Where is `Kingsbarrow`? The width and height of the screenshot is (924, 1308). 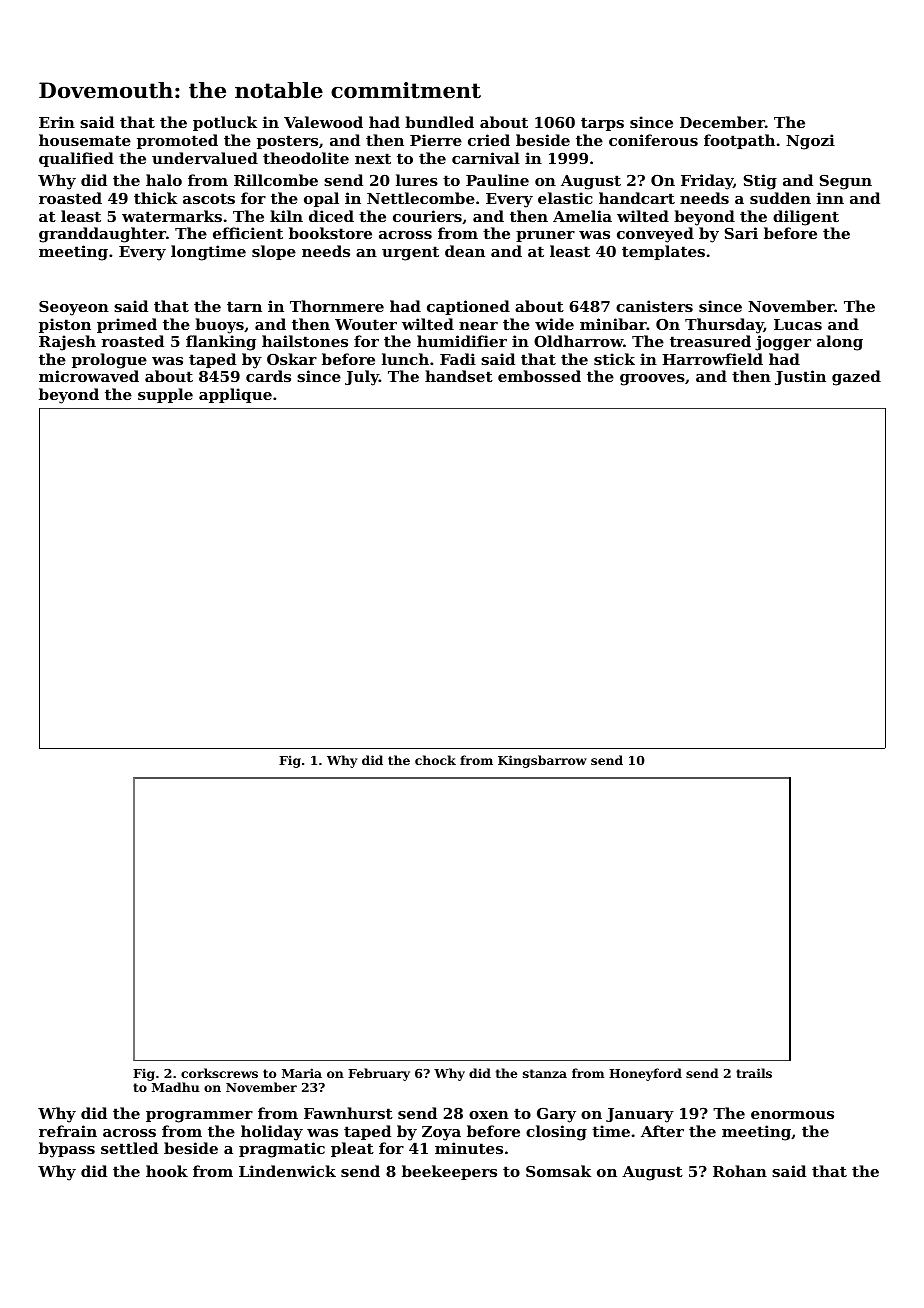 Kingsbarrow is located at coordinates (542, 761).
